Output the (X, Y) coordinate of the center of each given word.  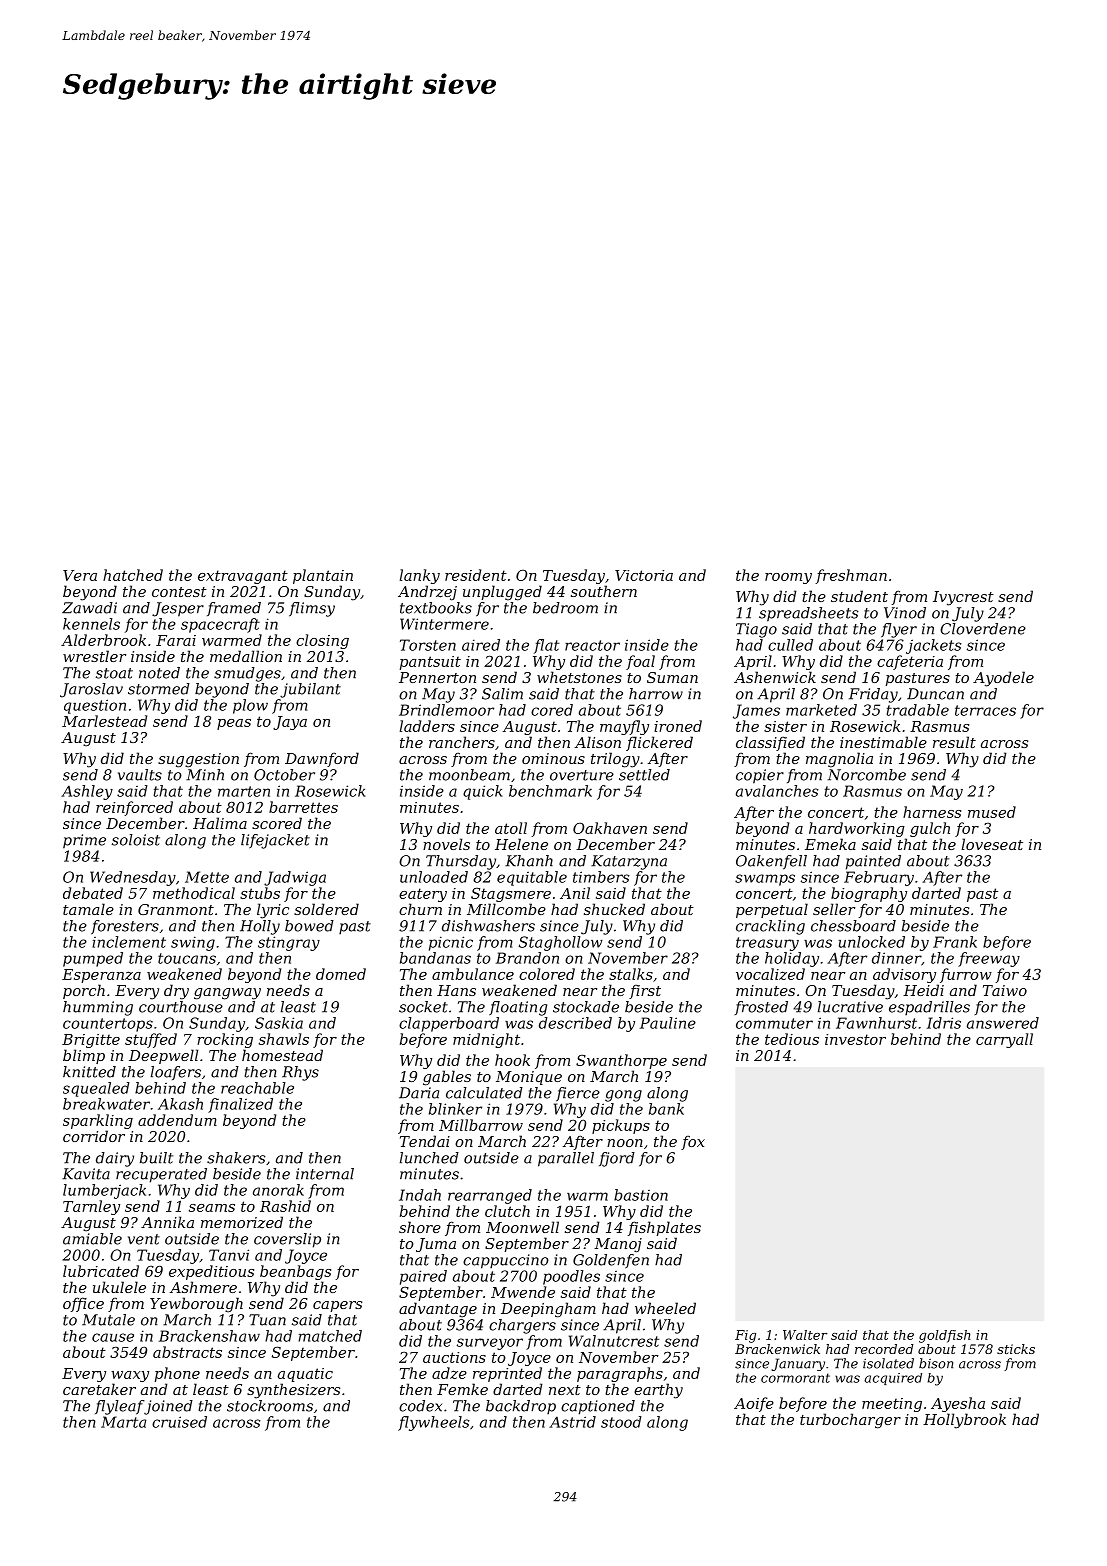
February (879, 878)
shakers (236, 1158)
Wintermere (444, 624)
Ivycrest (963, 598)
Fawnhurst (876, 1023)
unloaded (434, 877)
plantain (323, 576)
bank (666, 1109)
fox (693, 1142)
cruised (179, 1422)
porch (84, 991)
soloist (136, 840)
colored (547, 974)
